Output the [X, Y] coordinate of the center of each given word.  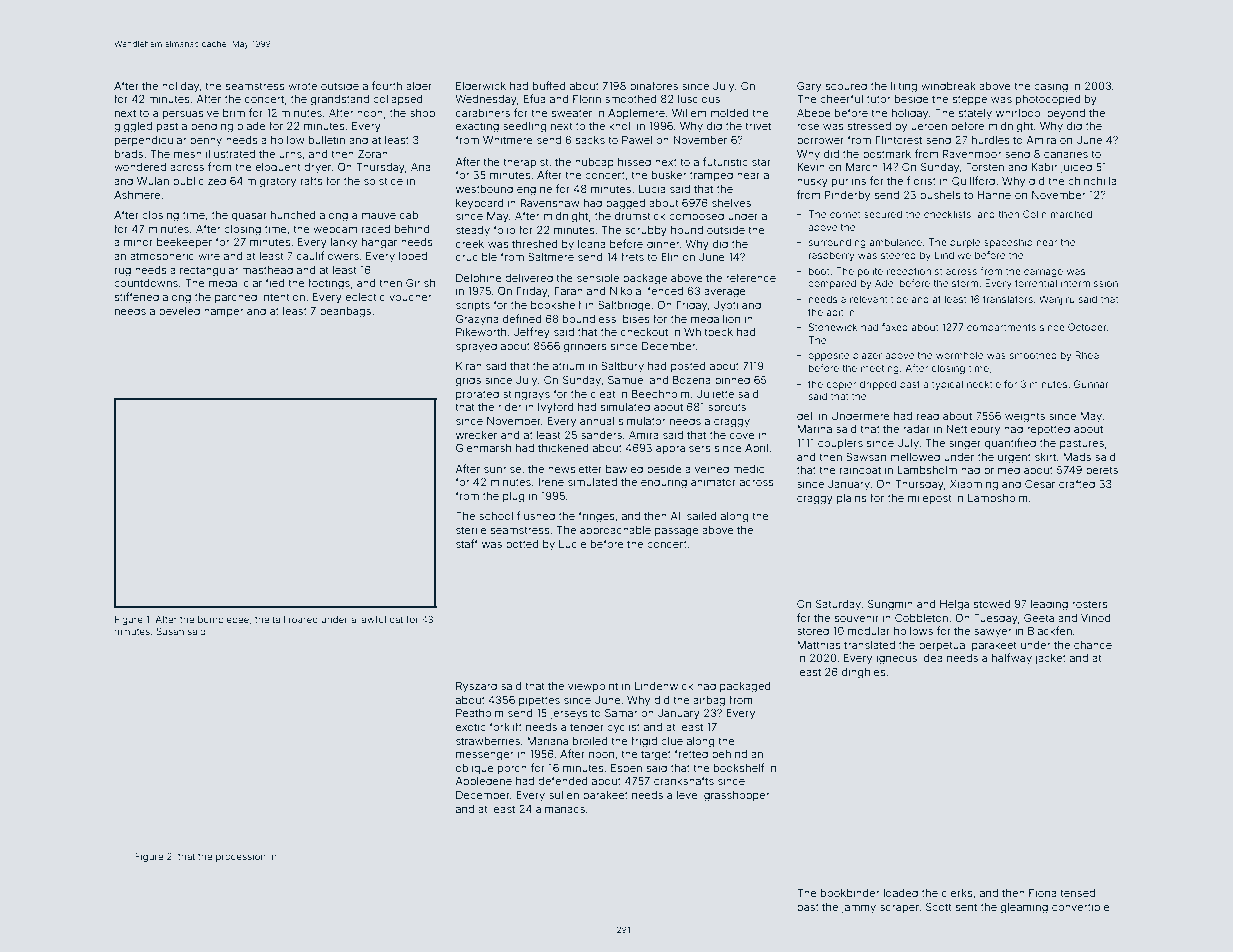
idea [932, 658]
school [496, 516]
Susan [170, 631]
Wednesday [486, 100]
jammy [859, 908]
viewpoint [593, 687]
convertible [1081, 907]
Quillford [973, 181]
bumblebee [223, 619]
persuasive [191, 114]
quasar [249, 217]
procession [241, 857]
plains [852, 499]
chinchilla [1092, 181]
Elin [670, 257]
